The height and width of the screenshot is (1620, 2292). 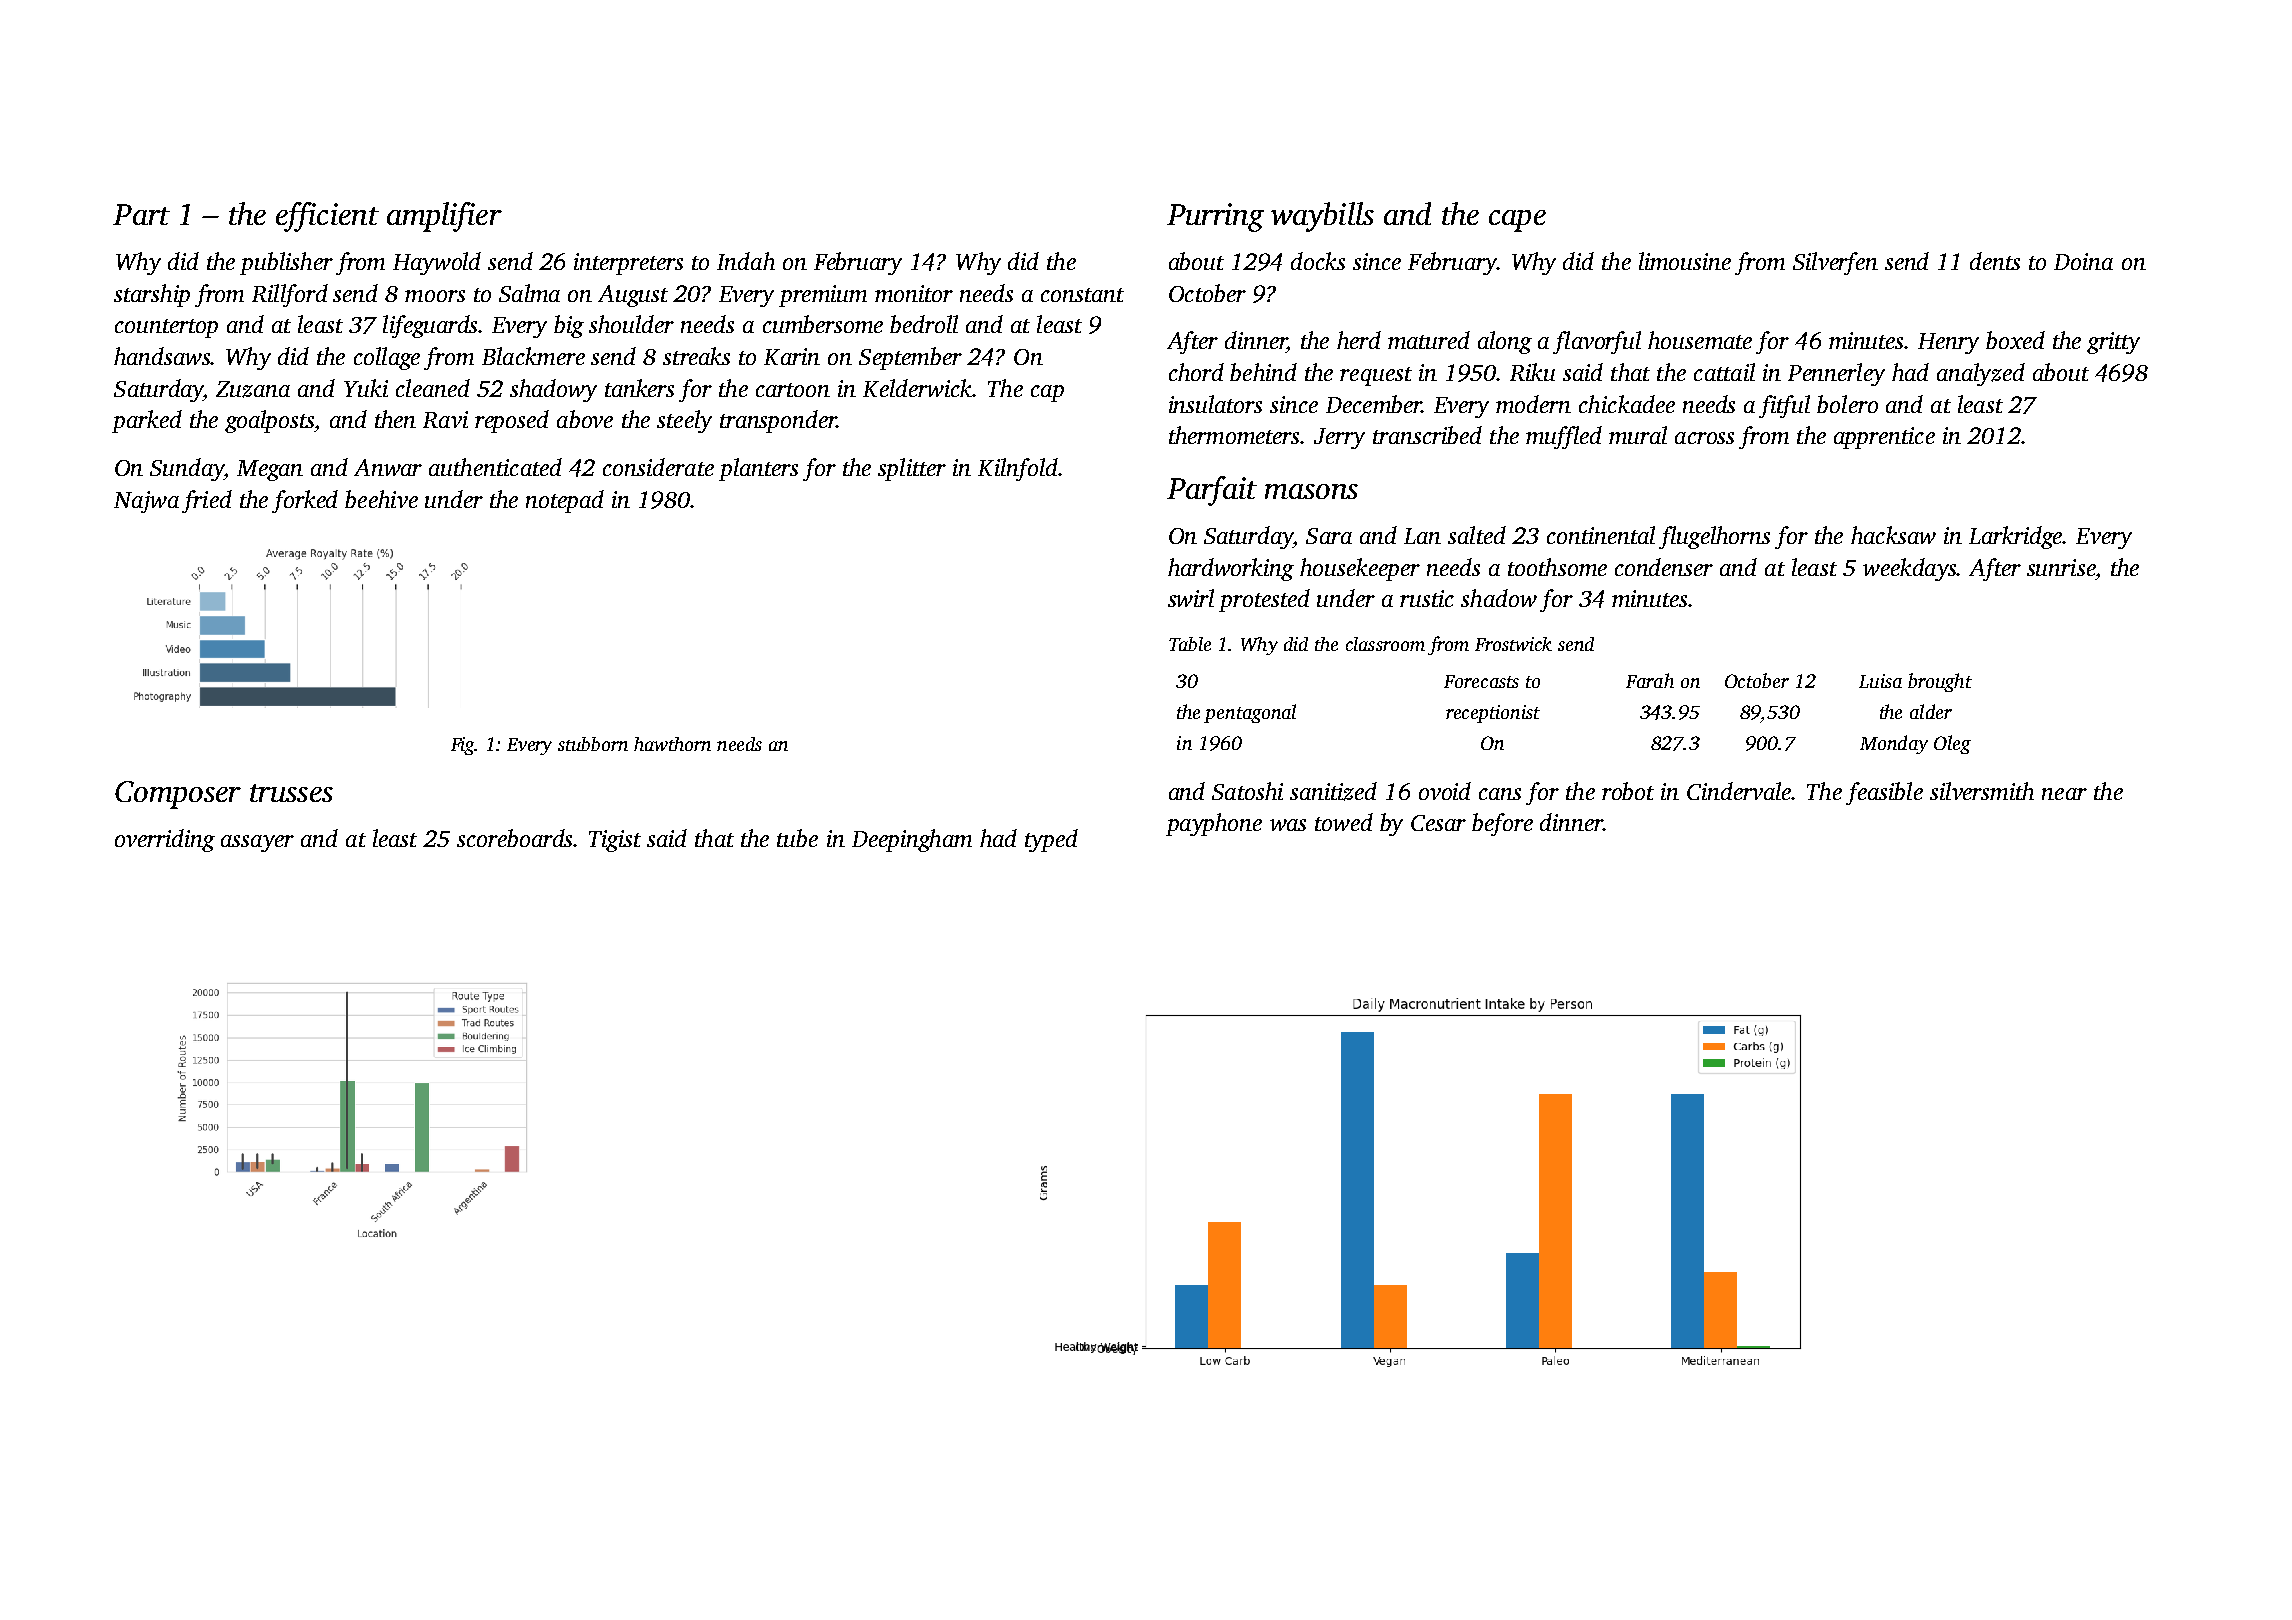 What do you see at coordinates (1481, 681) in the screenshot?
I see `Forecasts` at bounding box center [1481, 681].
